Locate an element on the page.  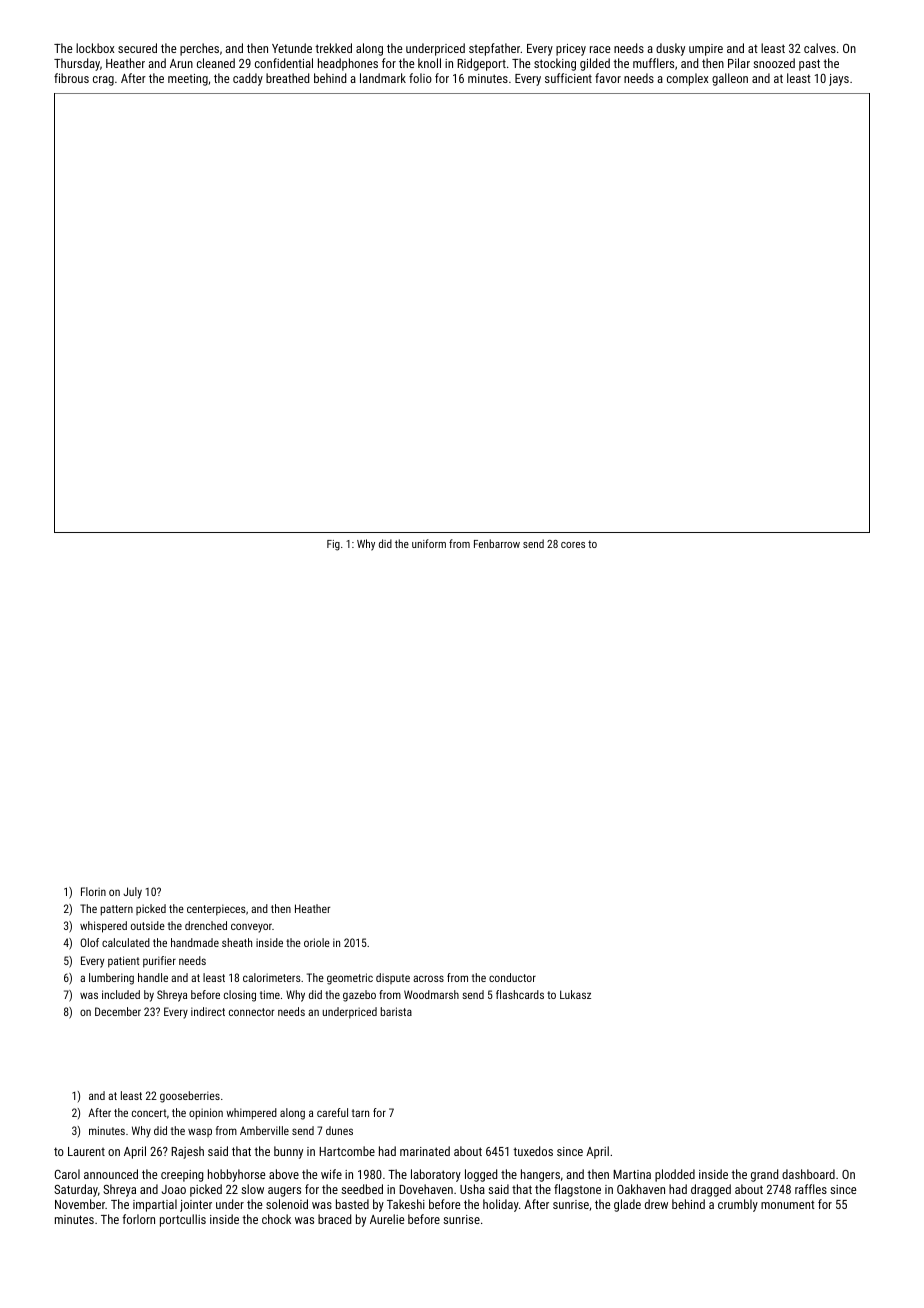
Fenbarrow is located at coordinates (497, 543).
